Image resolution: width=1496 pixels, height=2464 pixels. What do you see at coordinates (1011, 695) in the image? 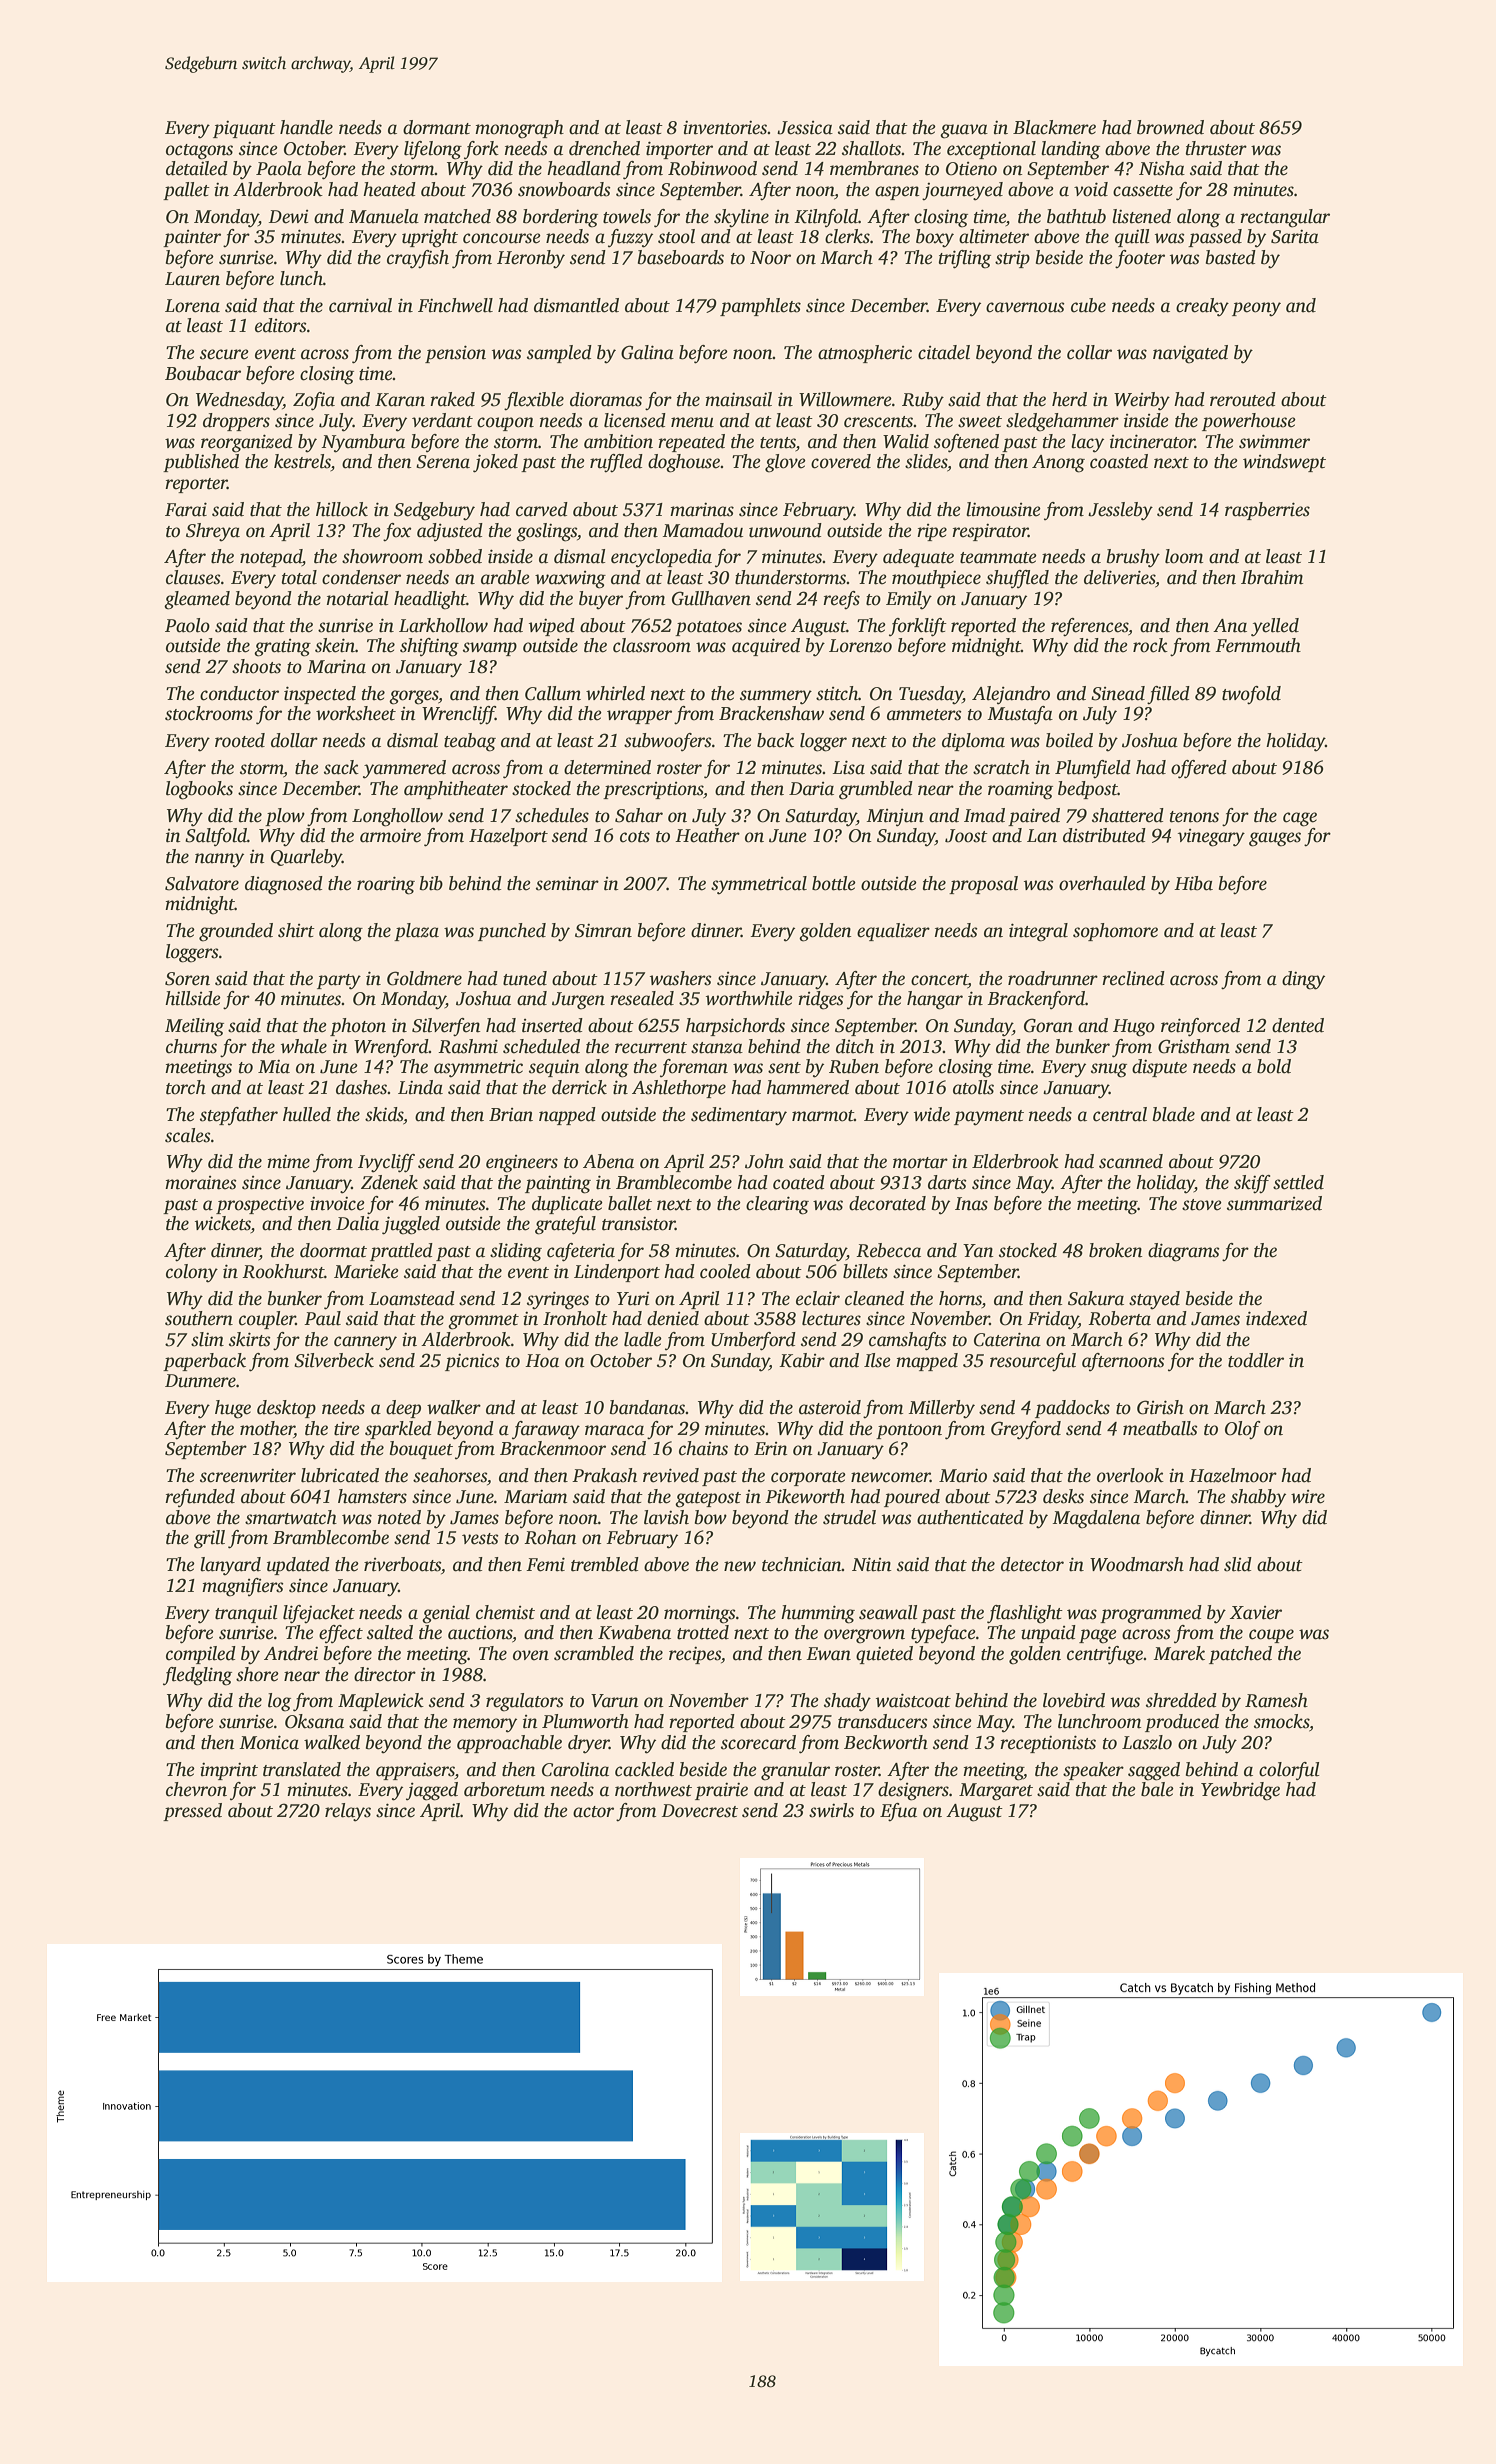
I see `Alejandro` at bounding box center [1011, 695].
